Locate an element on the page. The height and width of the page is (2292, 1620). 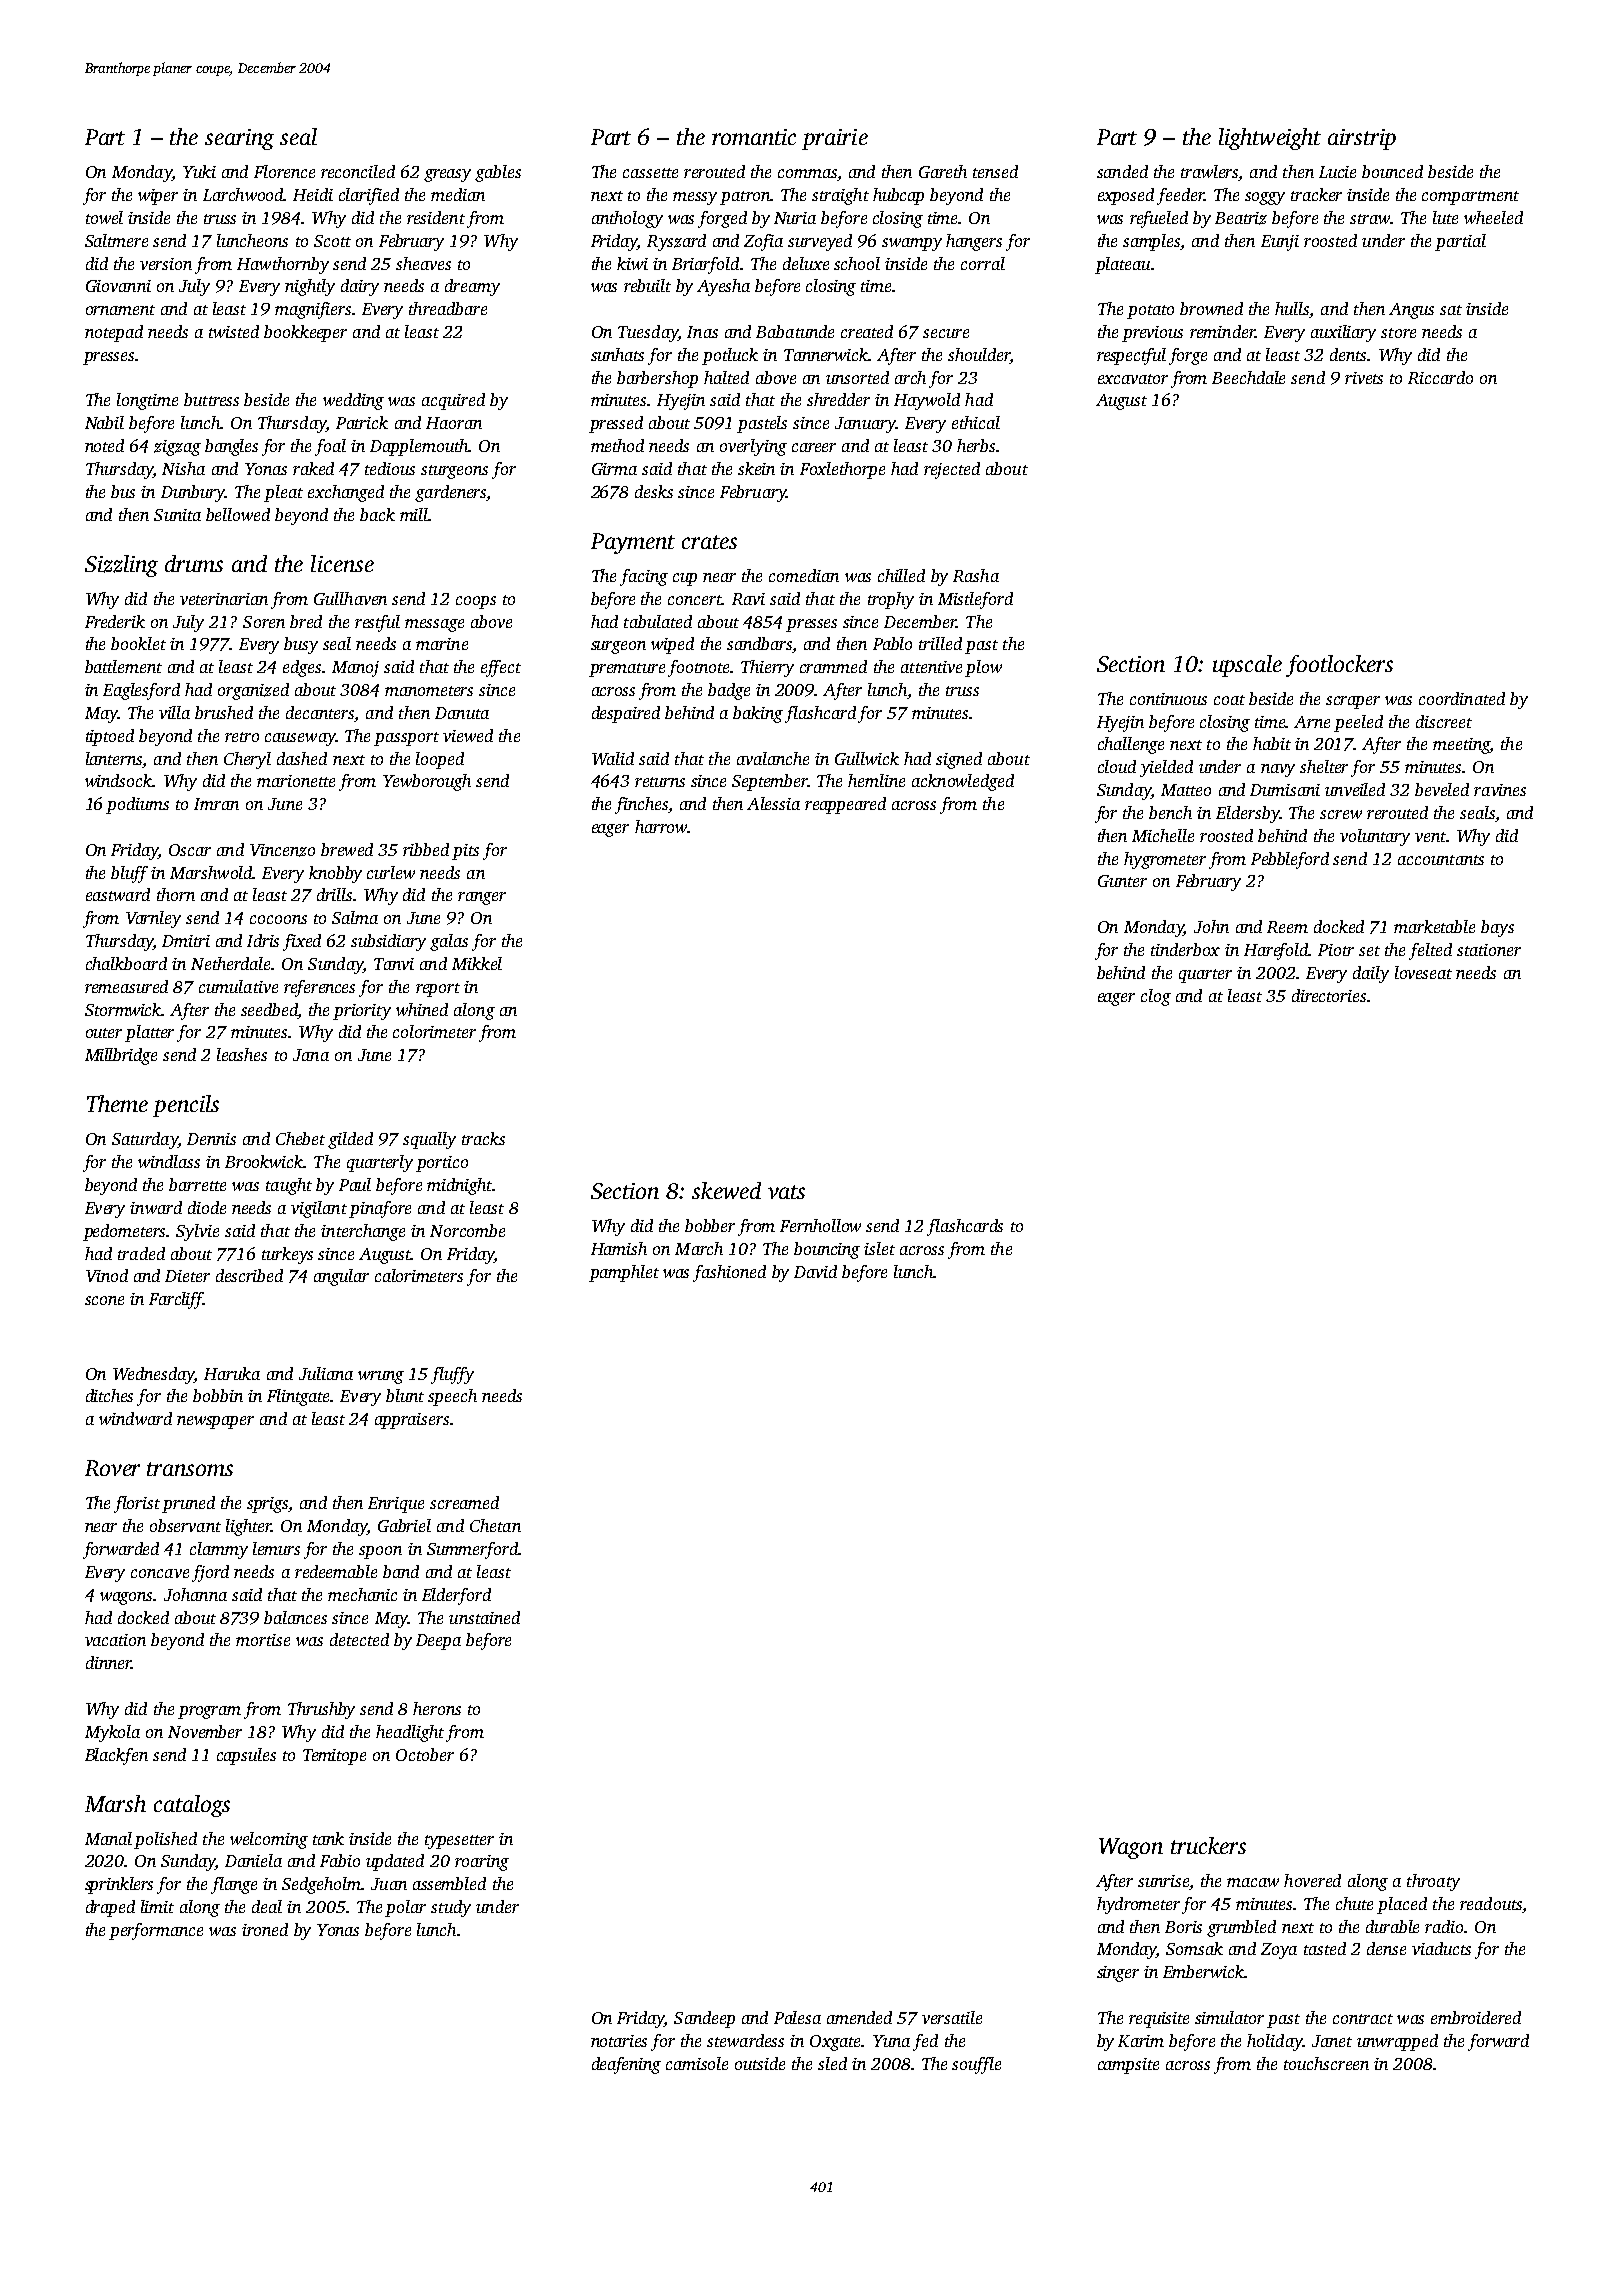
Enrique is located at coordinates (396, 1505).
